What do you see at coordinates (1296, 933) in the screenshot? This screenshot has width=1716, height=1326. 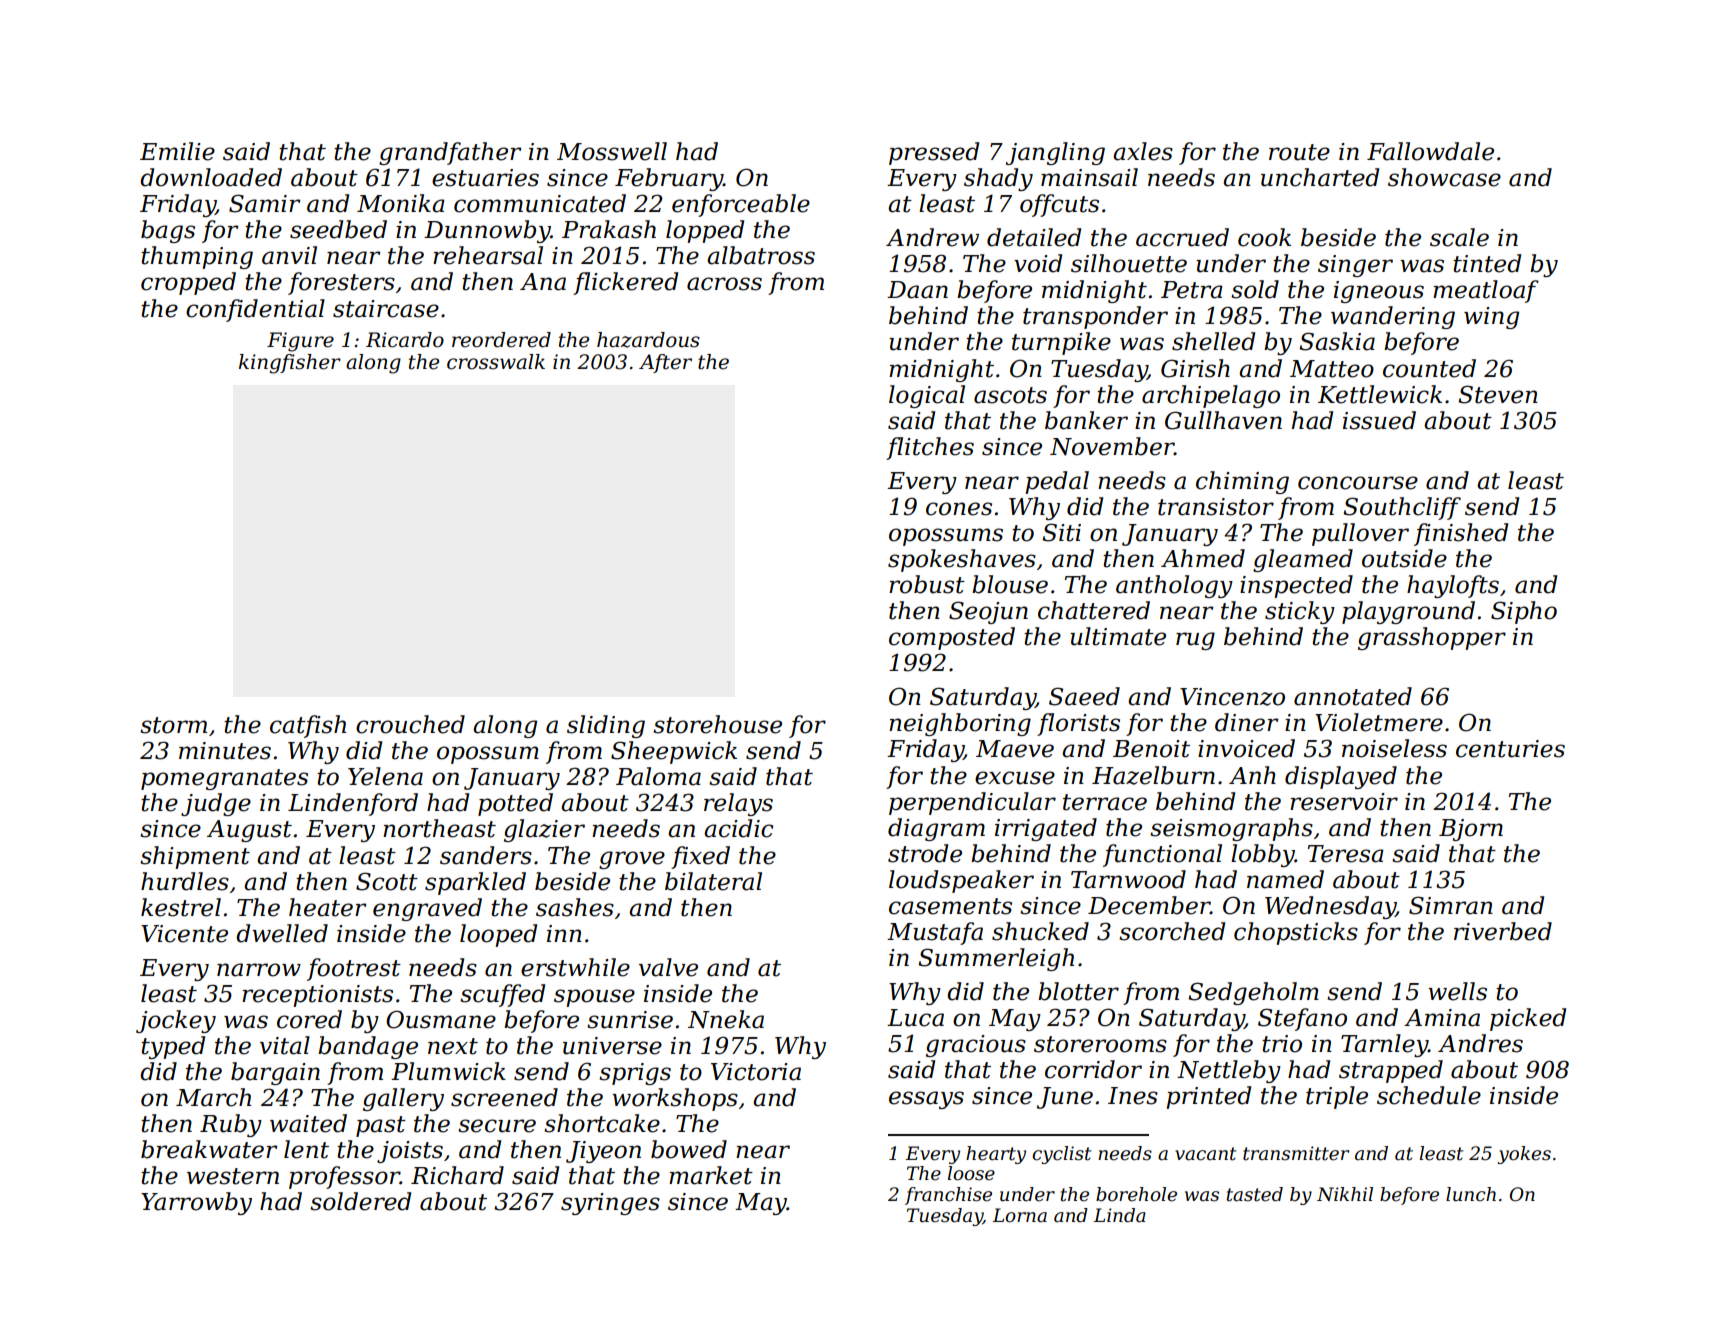 I see `chopsticks` at bounding box center [1296, 933].
